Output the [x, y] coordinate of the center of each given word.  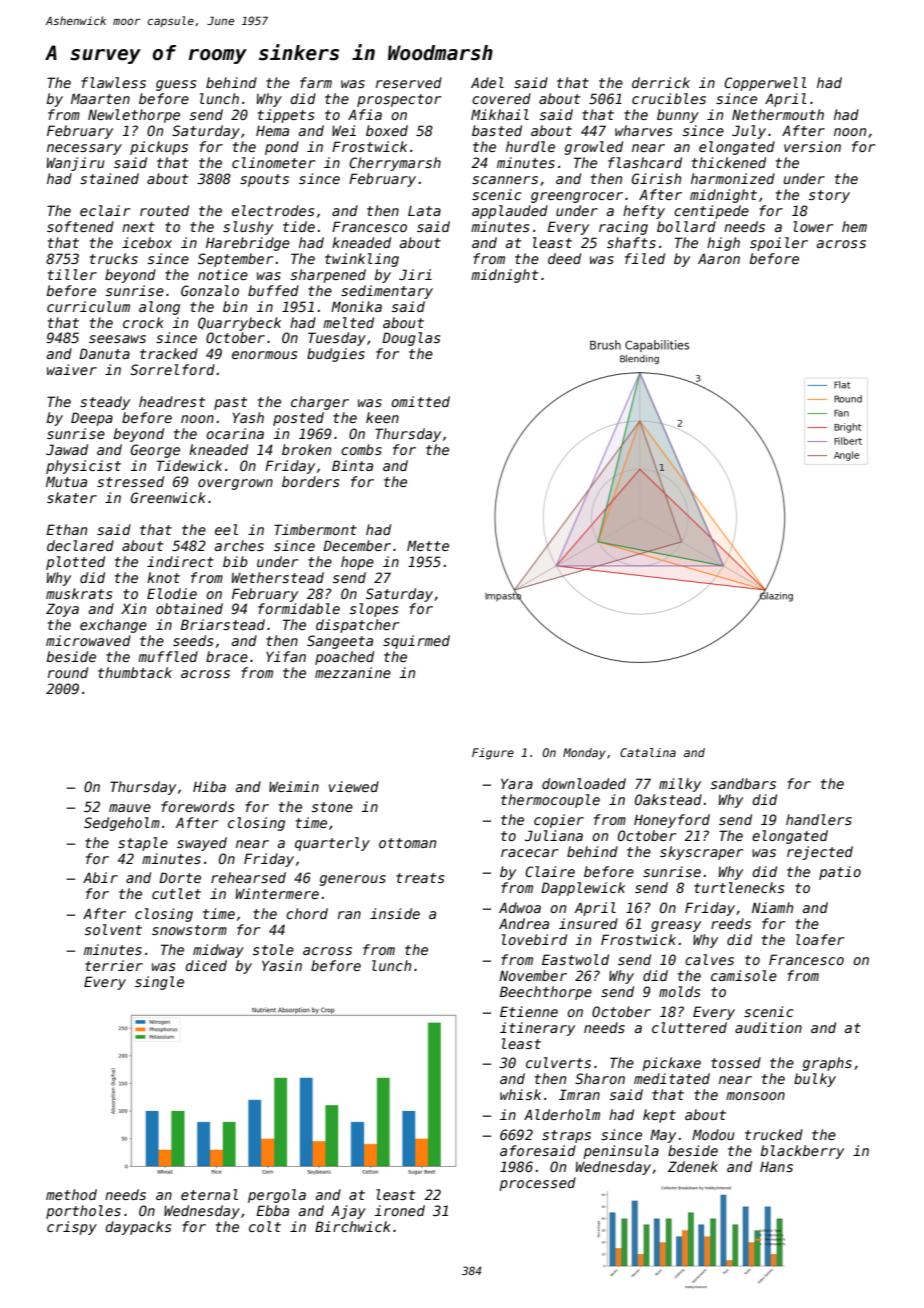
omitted [420, 401]
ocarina [235, 433]
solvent [113, 929]
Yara [517, 783]
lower [813, 226]
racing [623, 228]
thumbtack [135, 672]
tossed [736, 1062]
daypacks [138, 1228]
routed [164, 210]
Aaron [719, 258]
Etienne [529, 1011]
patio [840, 873]
